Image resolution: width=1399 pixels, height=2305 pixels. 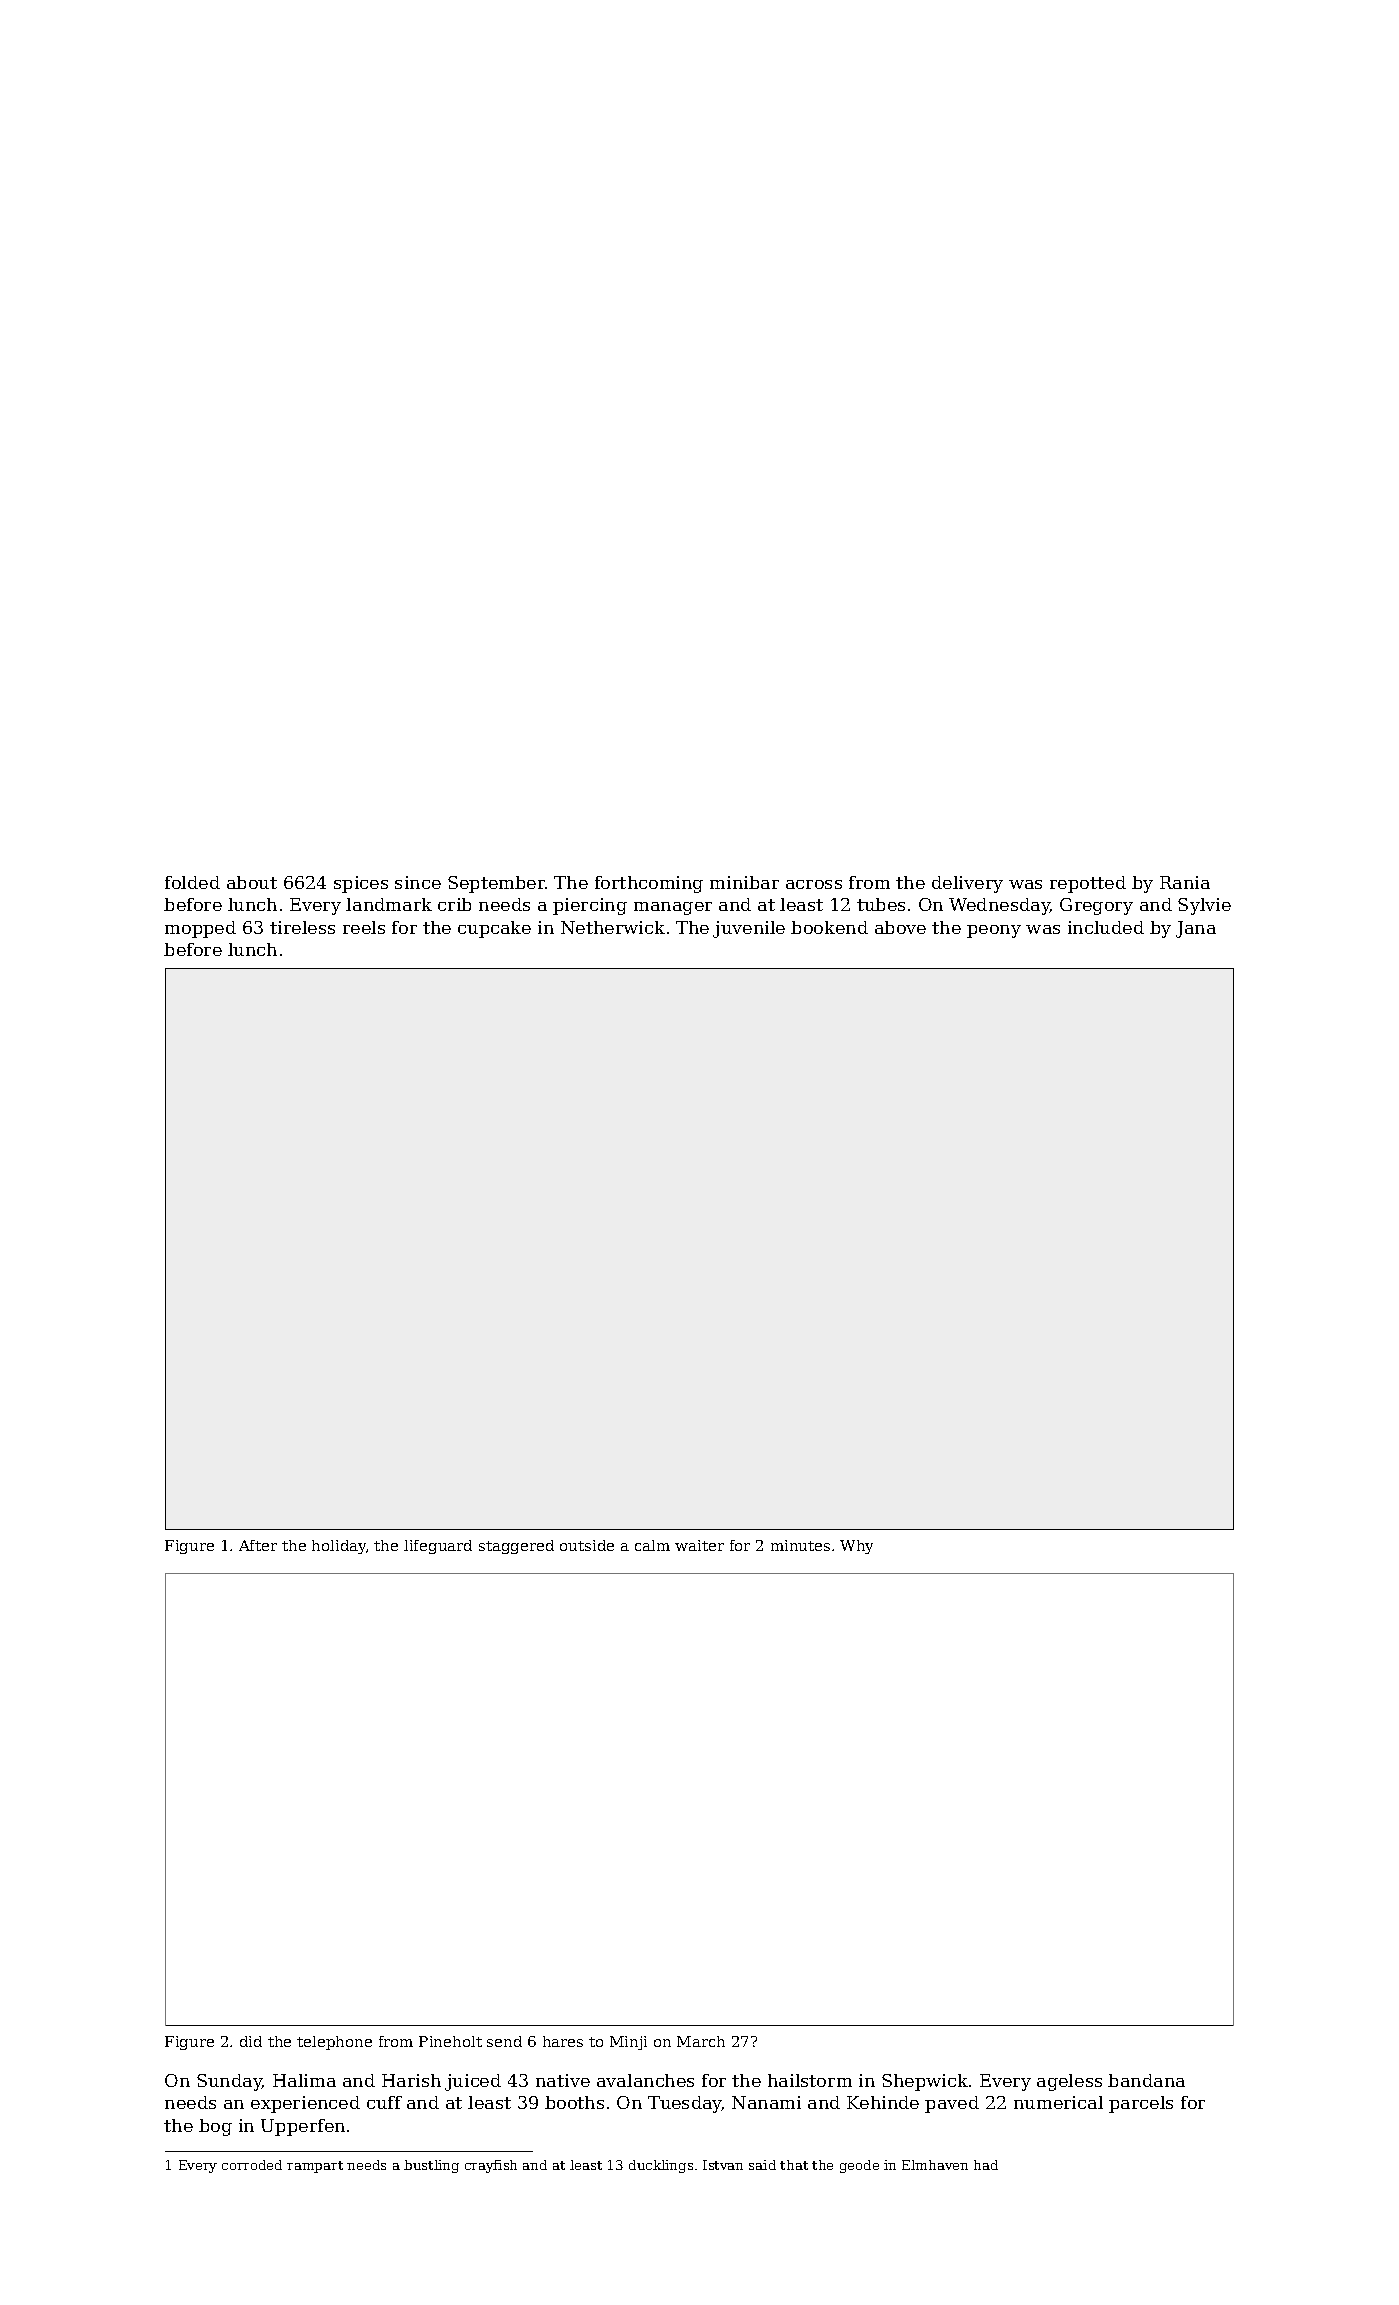 What do you see at coordinates (800, 1545) in the screenshot?
I see `minutes` at bounding box center [800, 1545].
